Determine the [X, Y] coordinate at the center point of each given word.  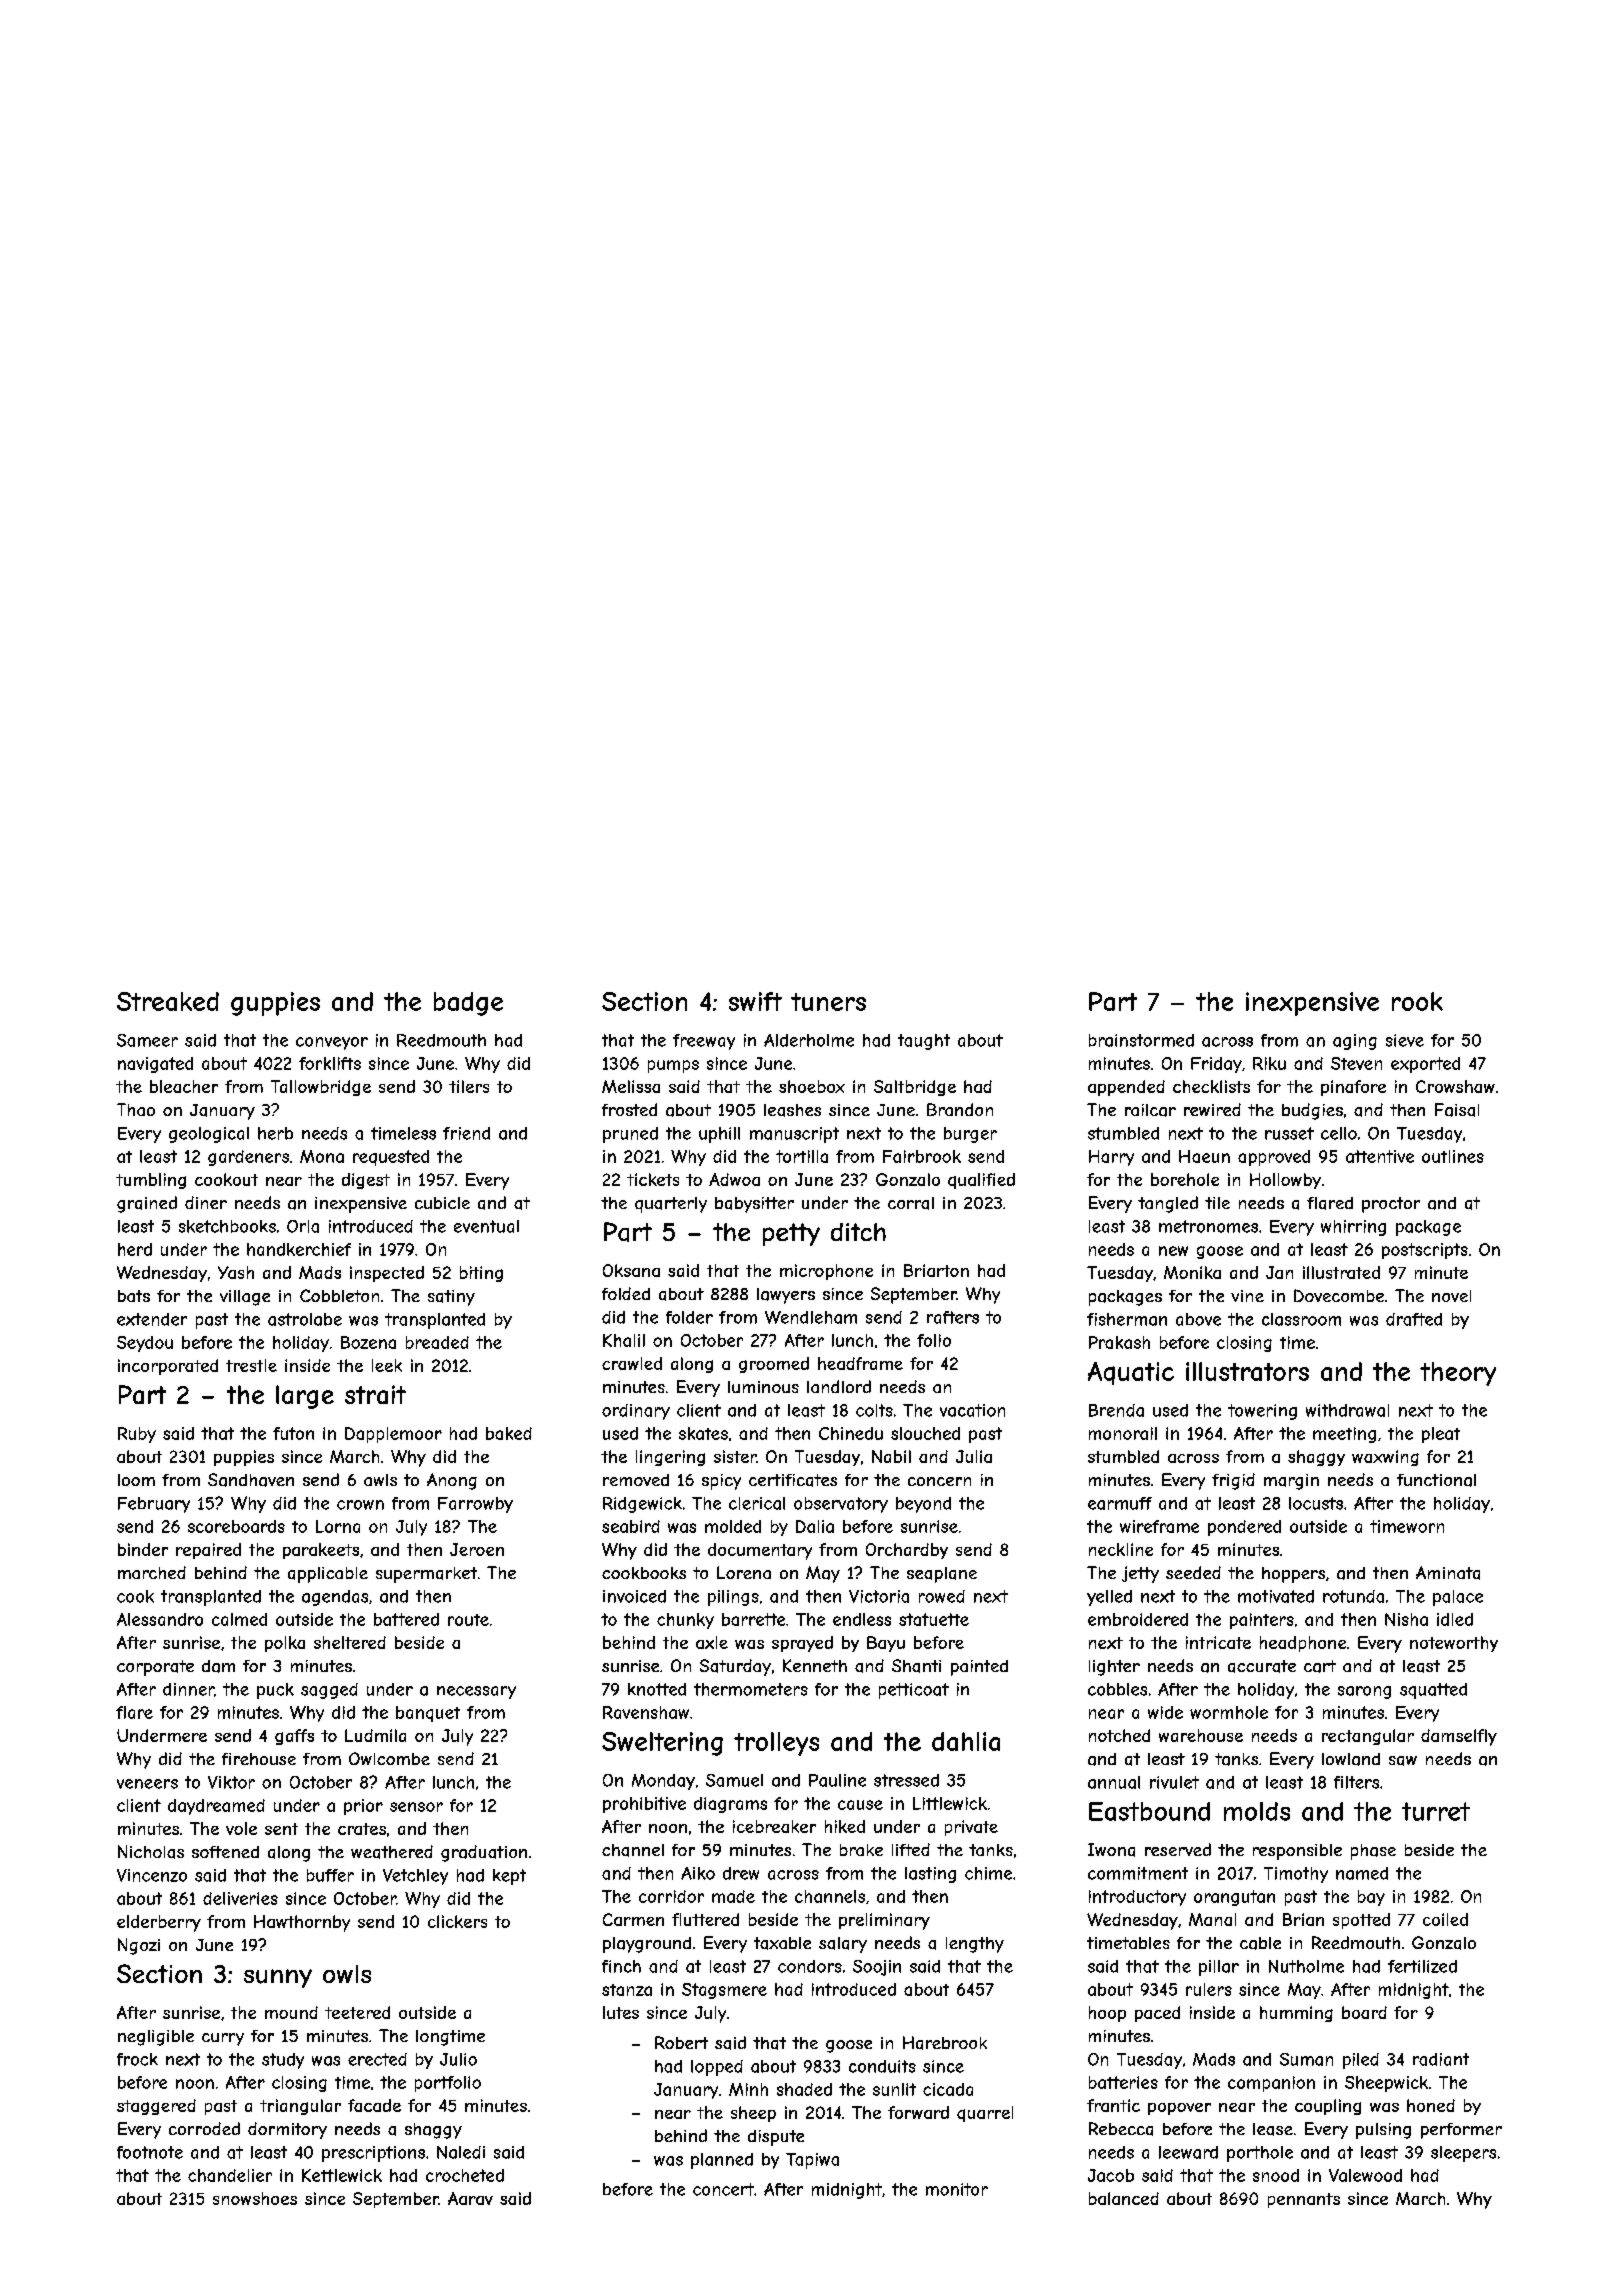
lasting [930, 1875]
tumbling [151, 1181]
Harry [1111, 1158]
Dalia [815, 1526]
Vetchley [415, 1877]
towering [1262, 1412]
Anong [452, 1481]
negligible [156, 2038]
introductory [1137, 1898]
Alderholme [809, 1040]
